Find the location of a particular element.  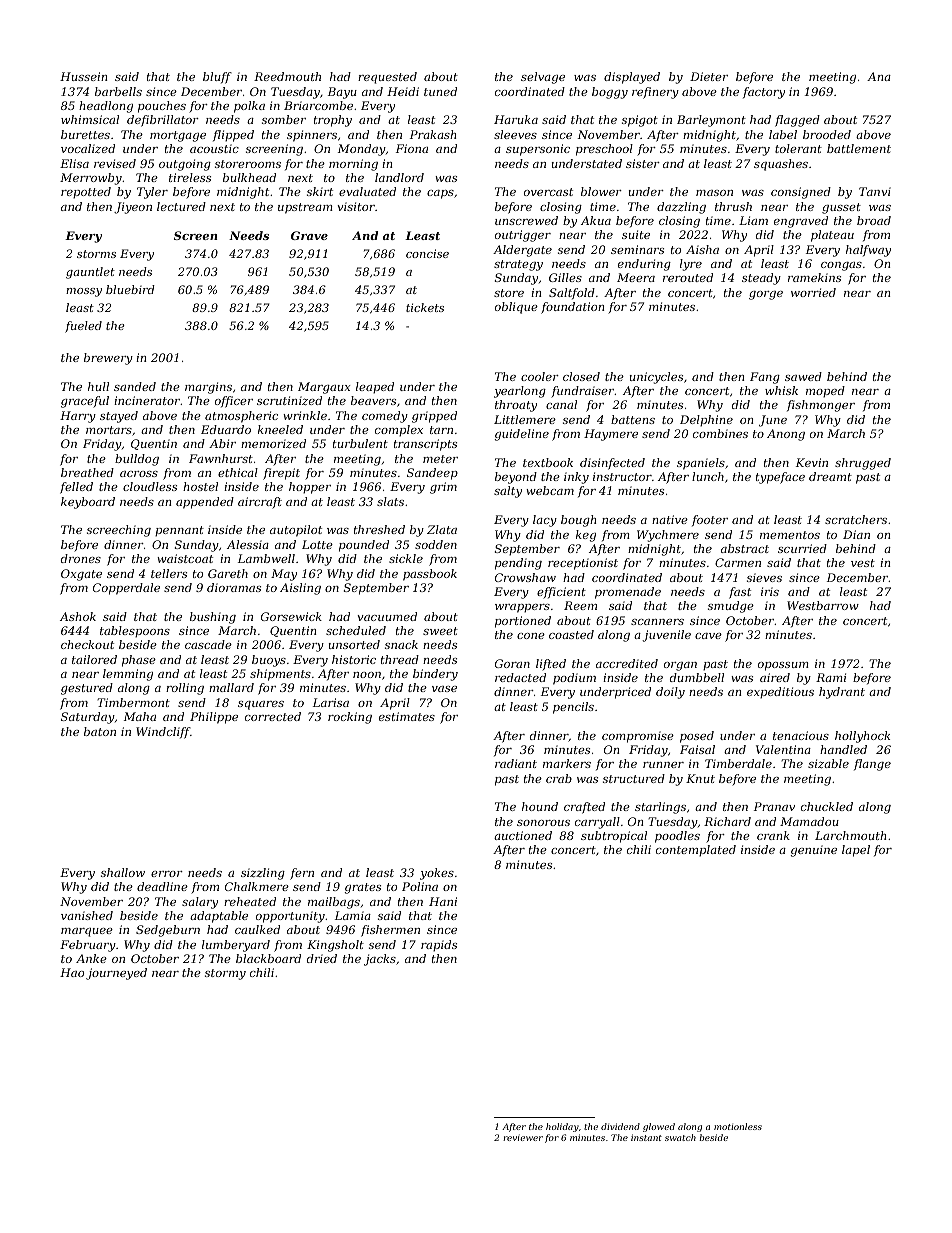

squares is located at coordinates (261, 705).
